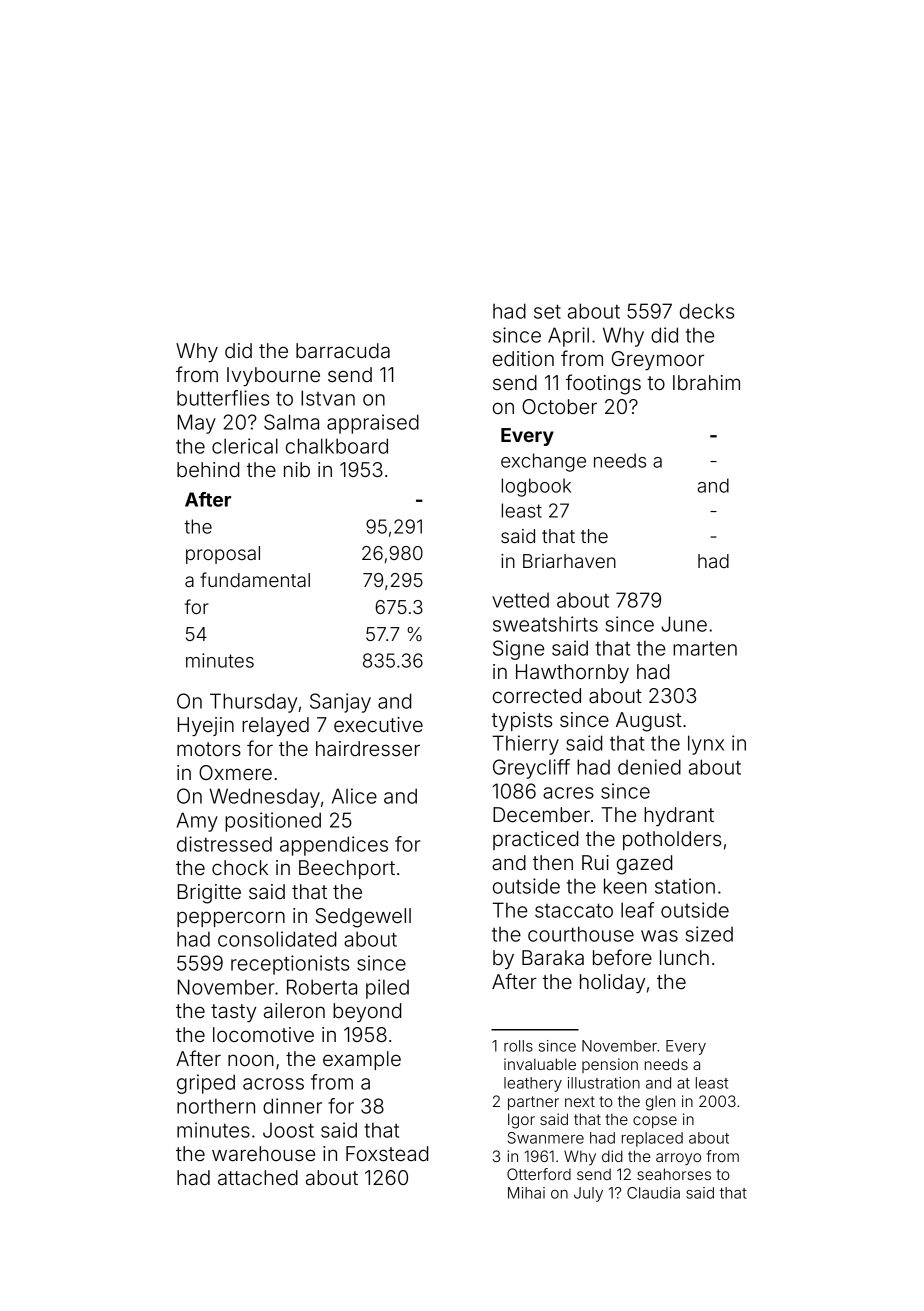 This screenshot has height=1311, width=924. I want to click on Claudia, so click(653, 1193).
